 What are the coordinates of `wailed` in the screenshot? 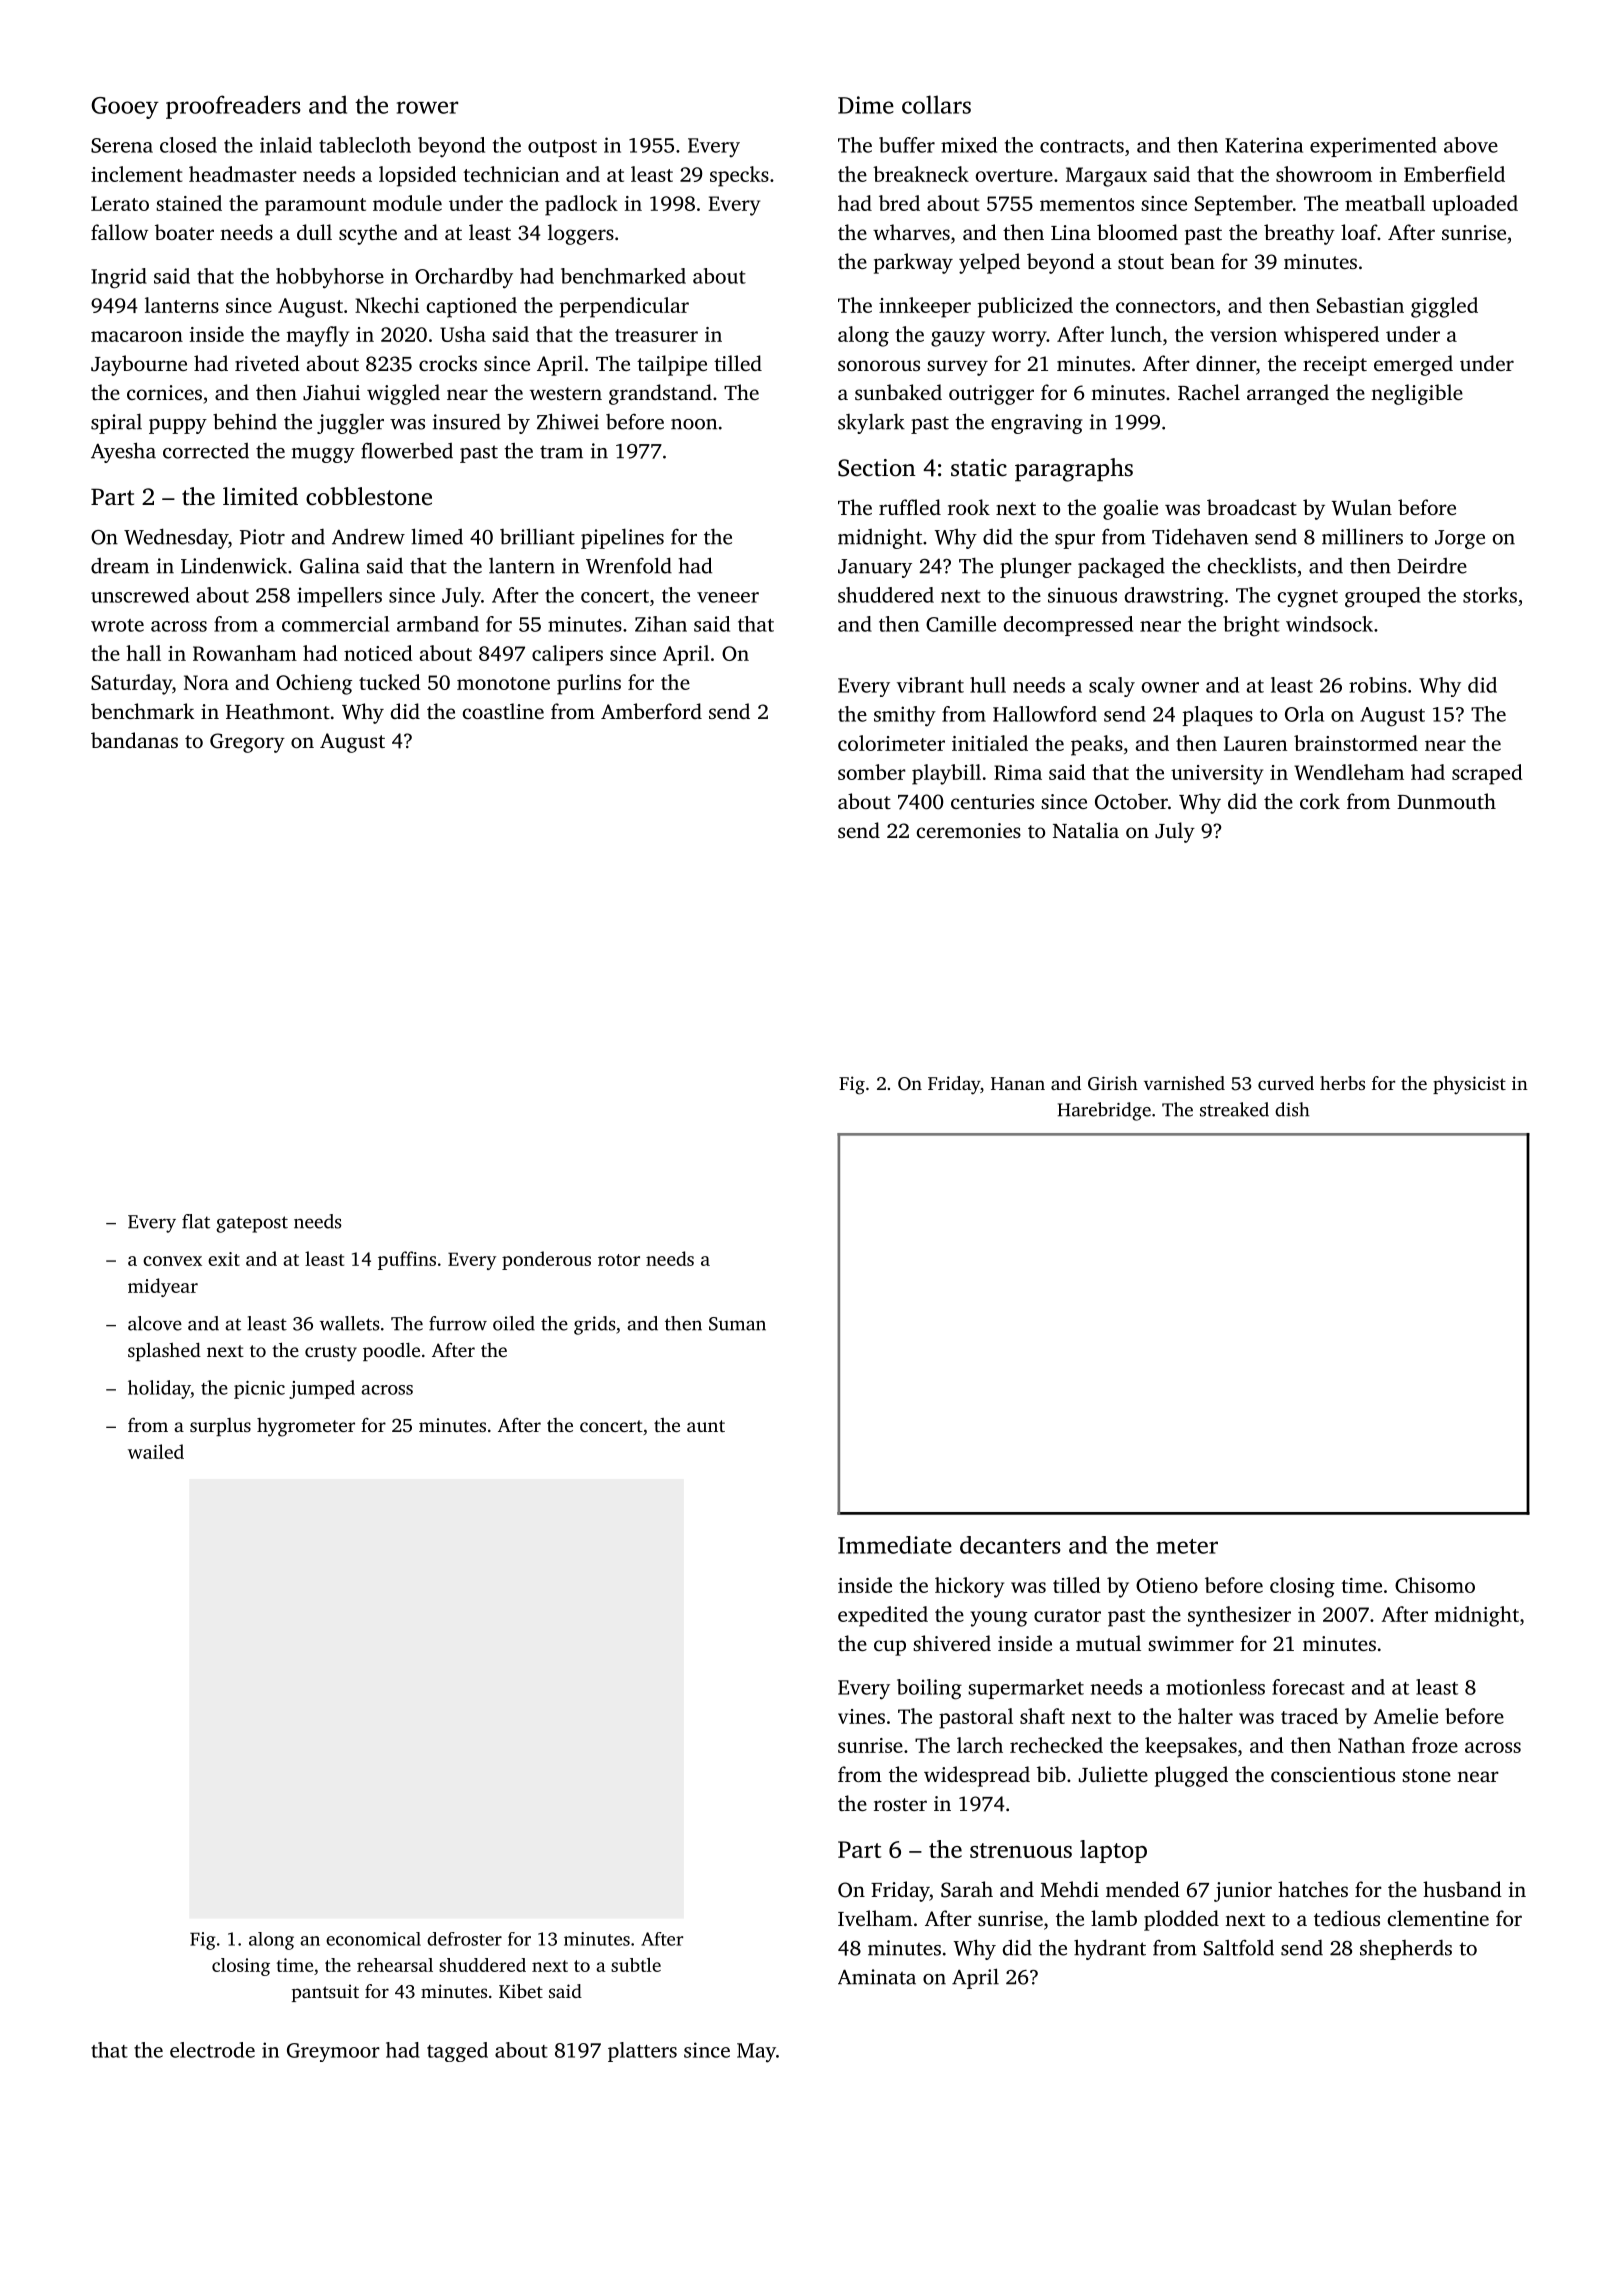 It's located at (156, 1451).
